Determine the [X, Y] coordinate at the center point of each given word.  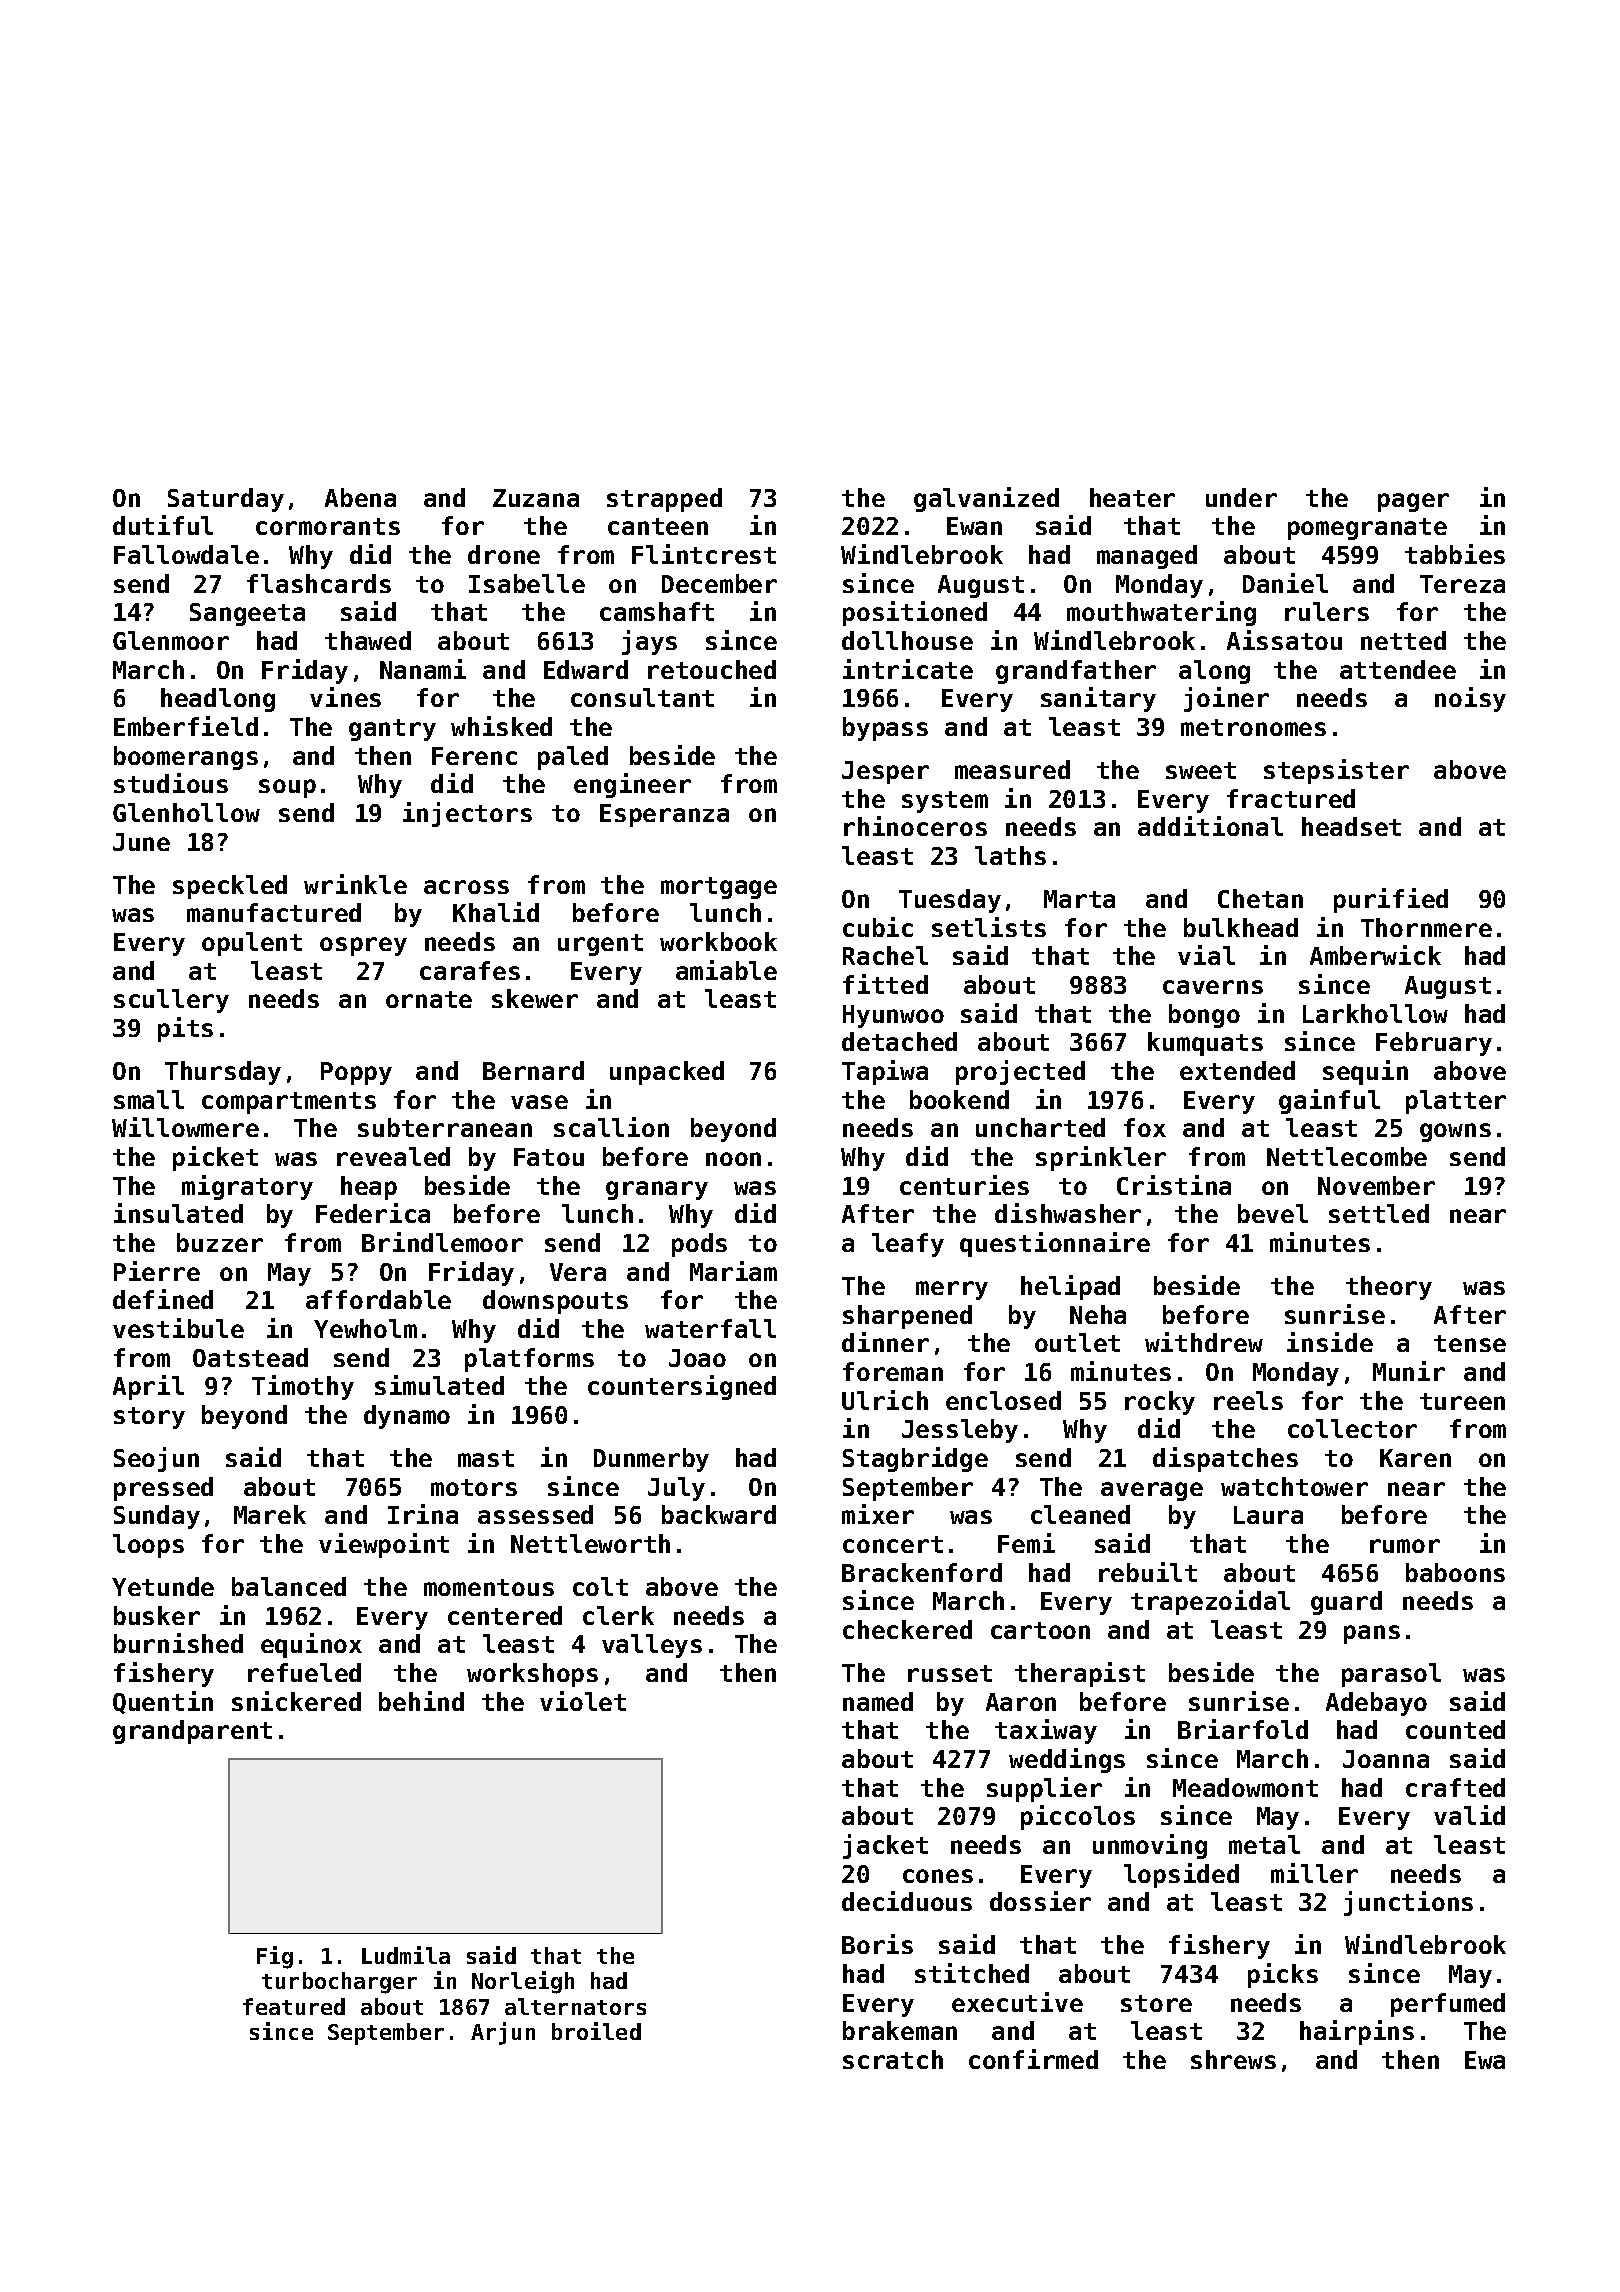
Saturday [226, 500]
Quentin [163, 1702]
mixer [878, 1514]
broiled [596, 2031]
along [1214, 672]
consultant [642, 697]
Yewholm [365, 1328]
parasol [1391, 1675]
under [1241, 497]
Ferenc [474, 756]
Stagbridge [915, 1459]
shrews [1233, 2059]
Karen [1415, 1458]
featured [294, 2006]
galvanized [986, 499]
